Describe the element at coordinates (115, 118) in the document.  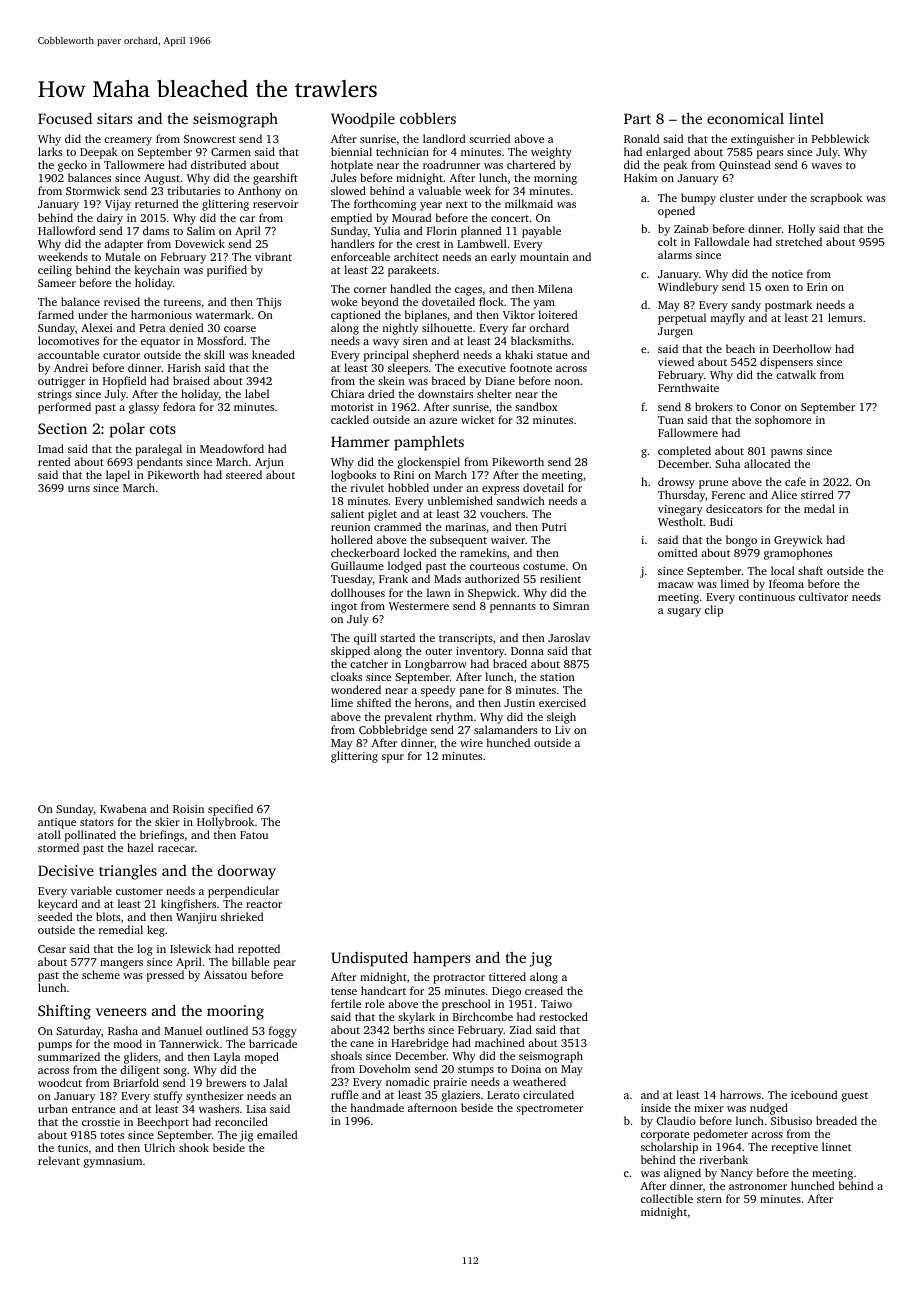
I see `sitars` at that location.
